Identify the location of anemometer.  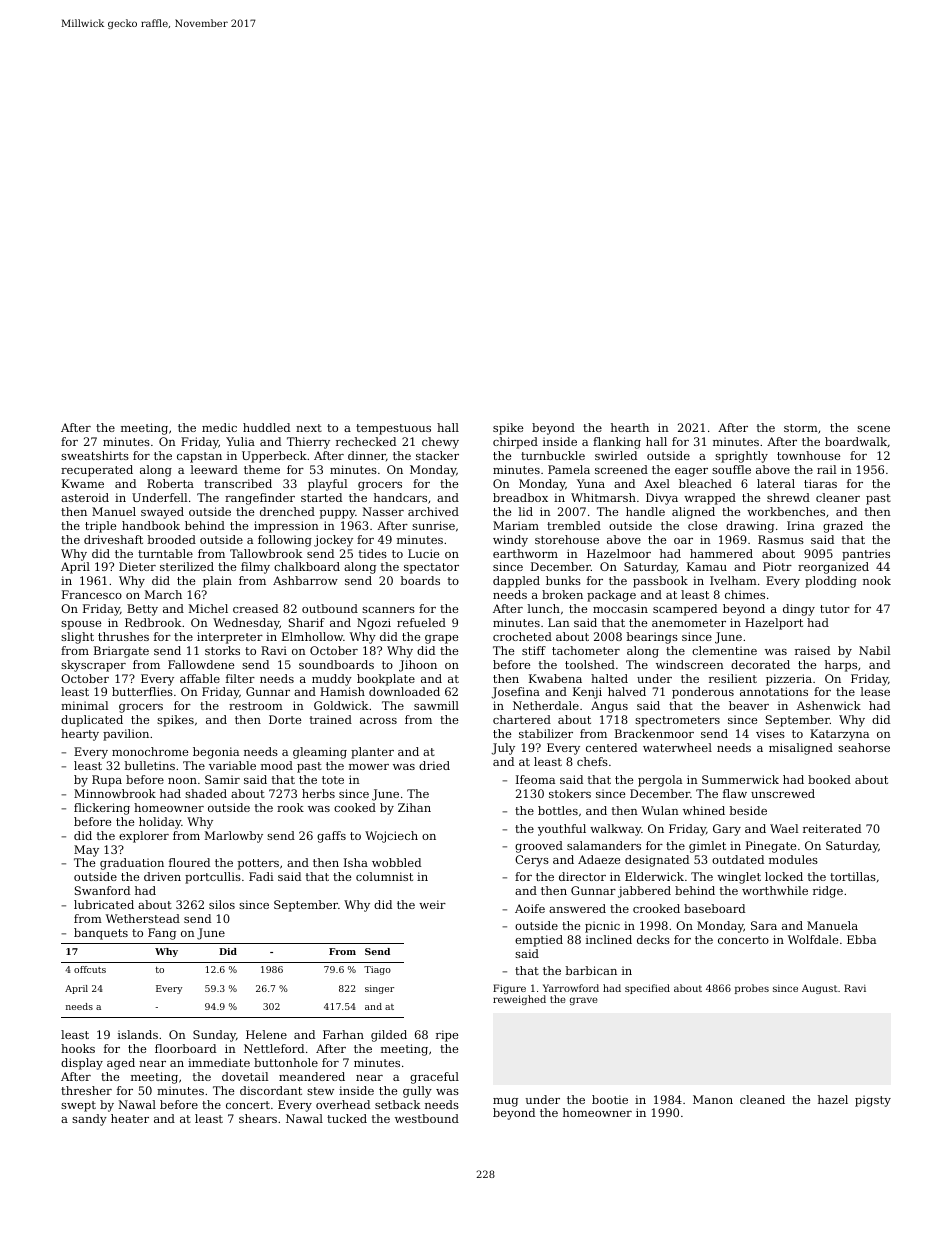
(689, 623).
